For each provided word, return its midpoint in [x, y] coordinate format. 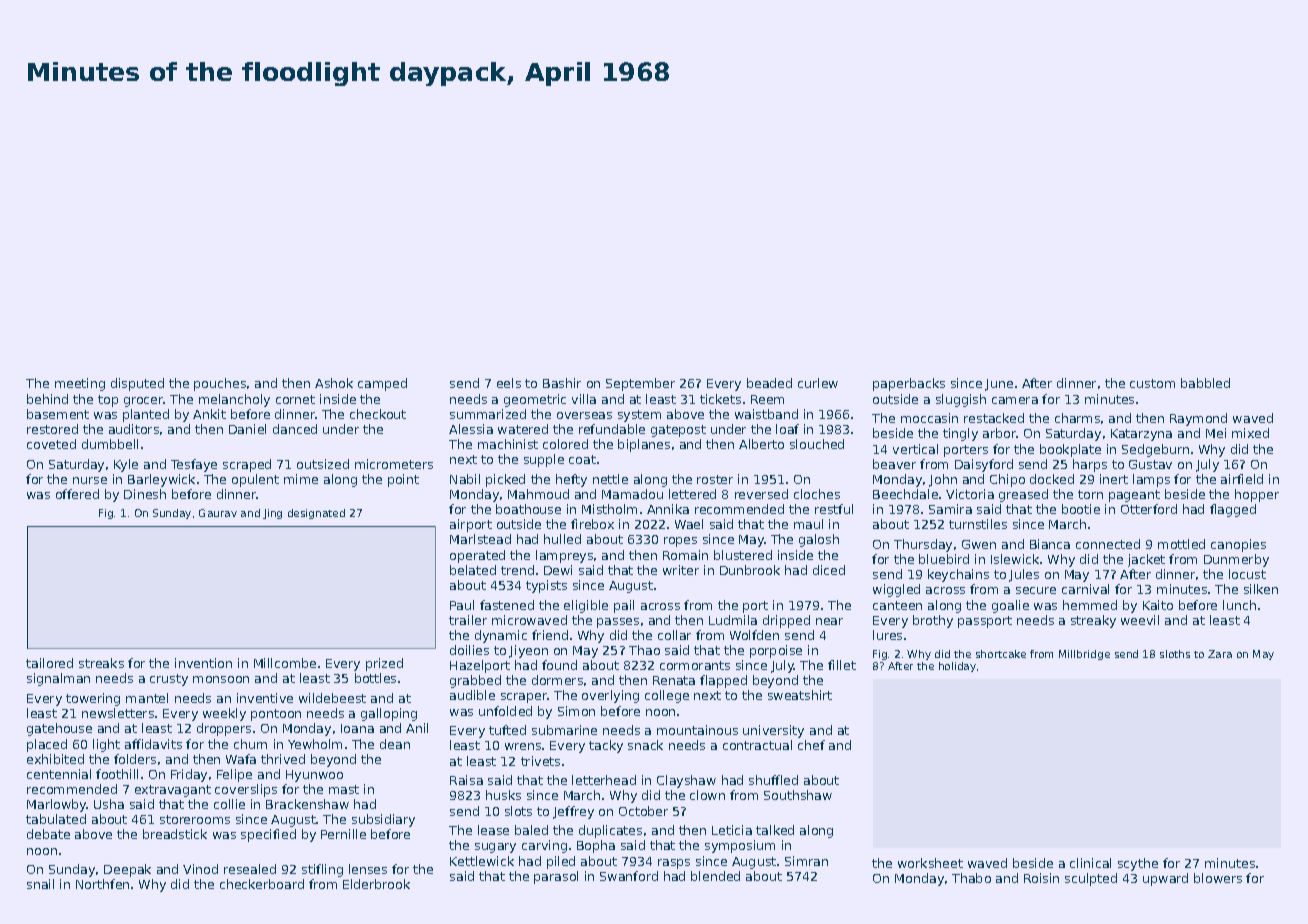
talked [775, 830]
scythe [1138, 864]
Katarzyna [1141, 435]
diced [829, 570]
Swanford [629, 876]
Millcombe [285, 663]
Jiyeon [528, 651]
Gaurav [218, 513]
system [639, 416]
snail [40, 884]
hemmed [1090, 605]
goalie [1010, 606]
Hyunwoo [314, 776]
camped [382, 384]
